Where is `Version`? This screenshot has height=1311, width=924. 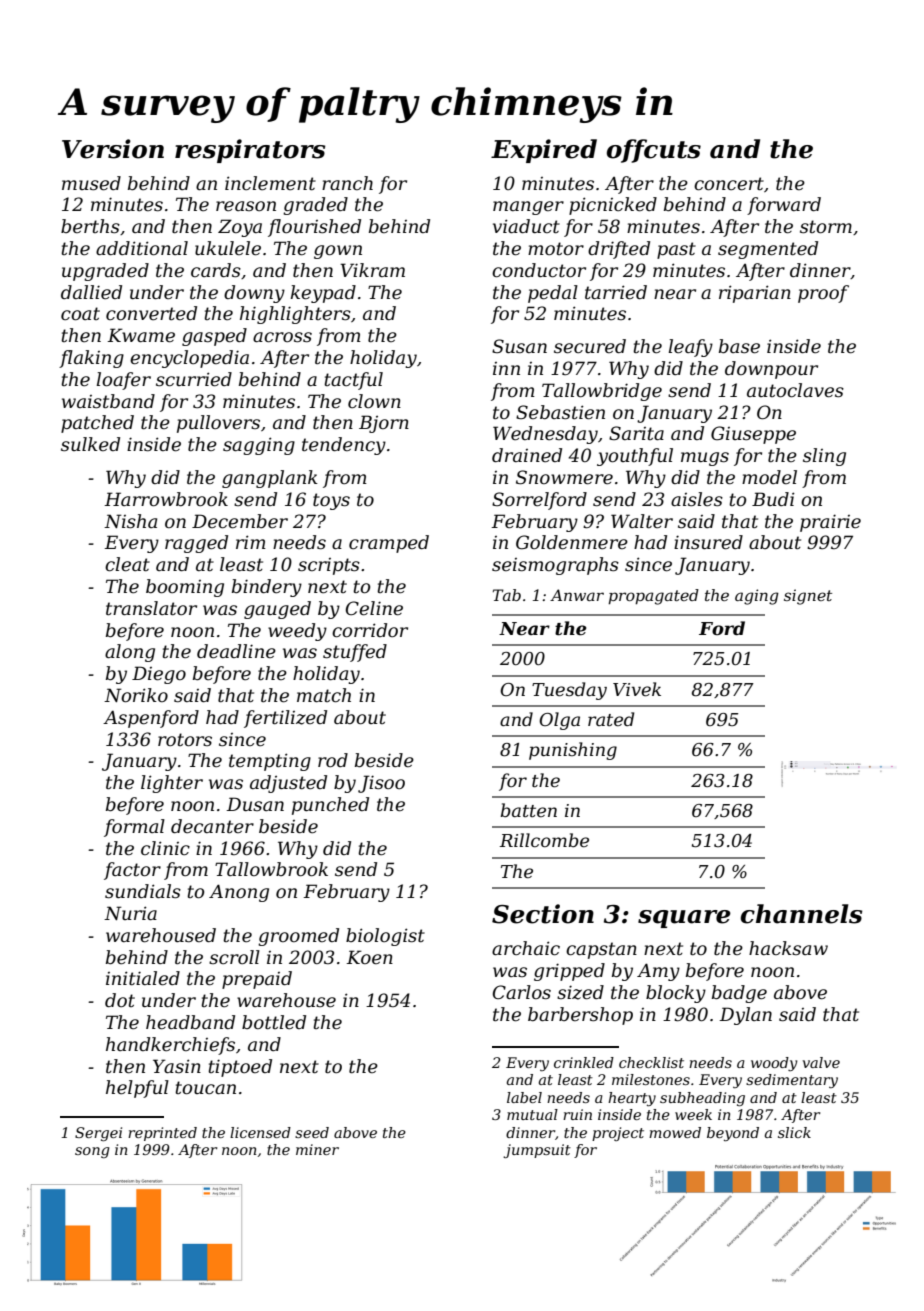
Version is located at coordinates (113, 149).
